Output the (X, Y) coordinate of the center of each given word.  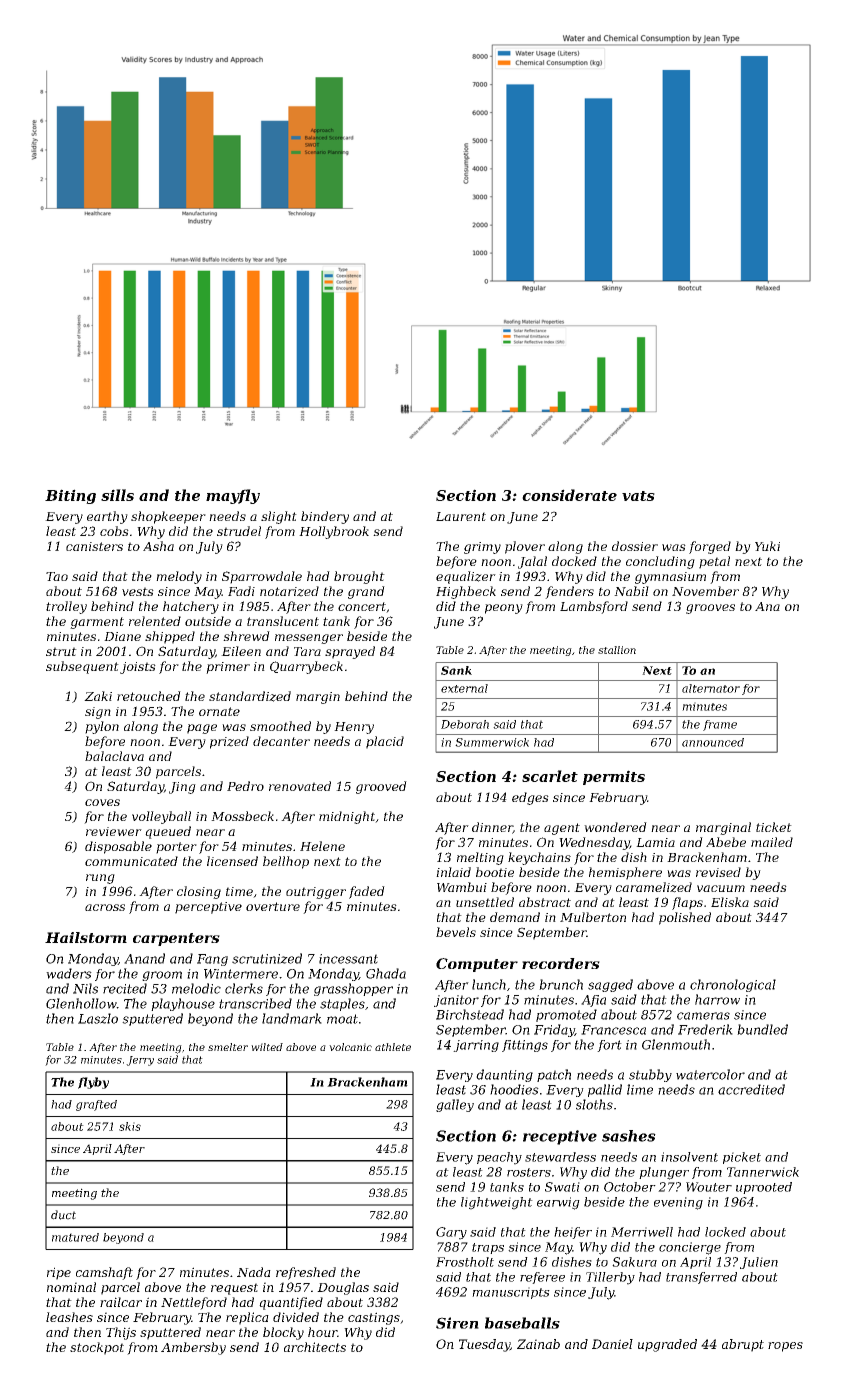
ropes (785, 1347)
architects (315, 1347)
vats (638, 496)
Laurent (461, 516)
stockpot (97, 1348)
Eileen (241, 651)
